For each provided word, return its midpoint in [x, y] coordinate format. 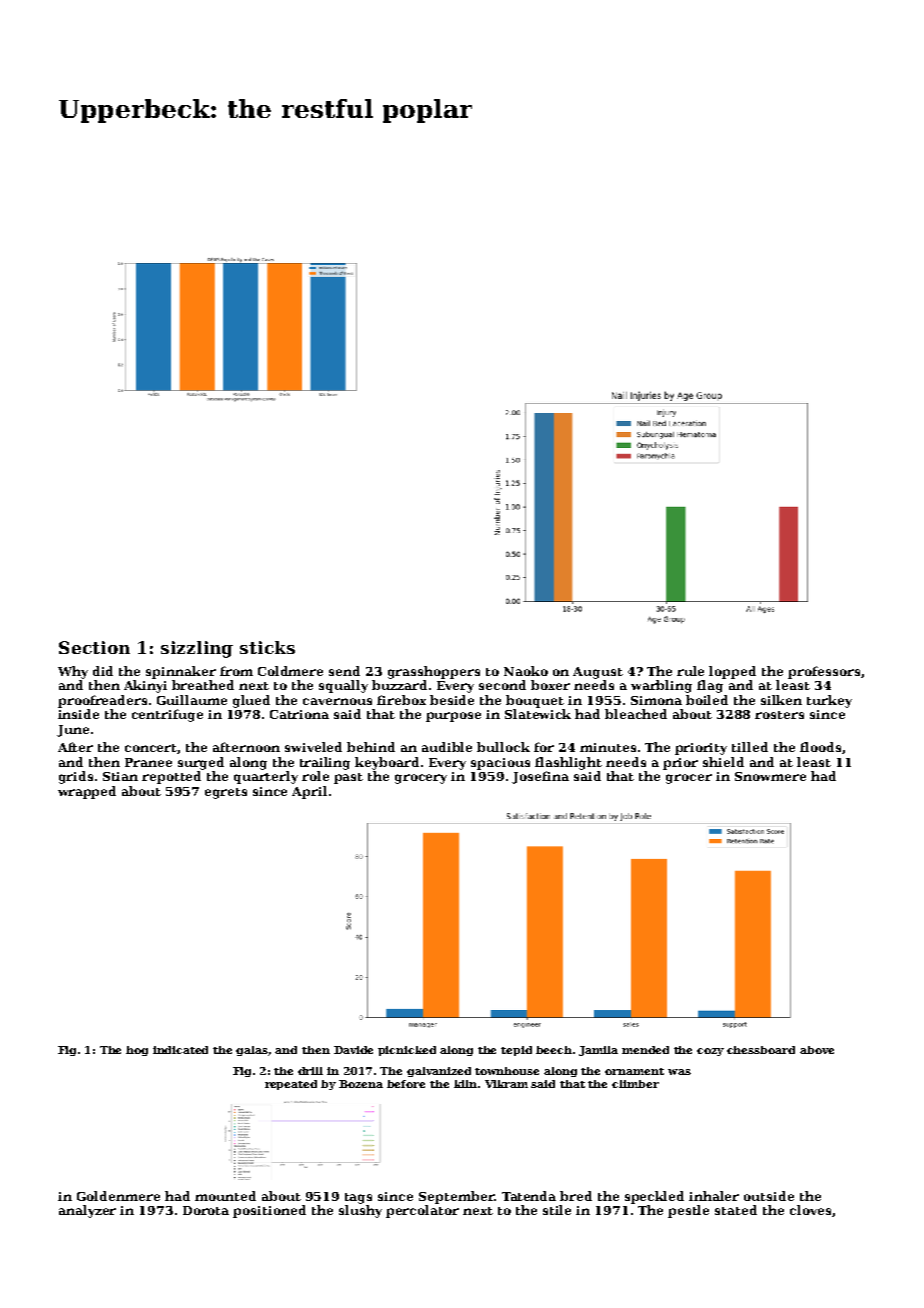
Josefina [540, 777]
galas [252, 1051]
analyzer [87, 1211]
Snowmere [770, 776]
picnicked [407, 1051]
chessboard [761, 1050]
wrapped [87, 792]
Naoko [526, 671]
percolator [422, 1211]
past [348, 778]
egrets [226, 793]
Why [73, 672]
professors [824, 672]
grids [76, 777]
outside [769, 1196]
